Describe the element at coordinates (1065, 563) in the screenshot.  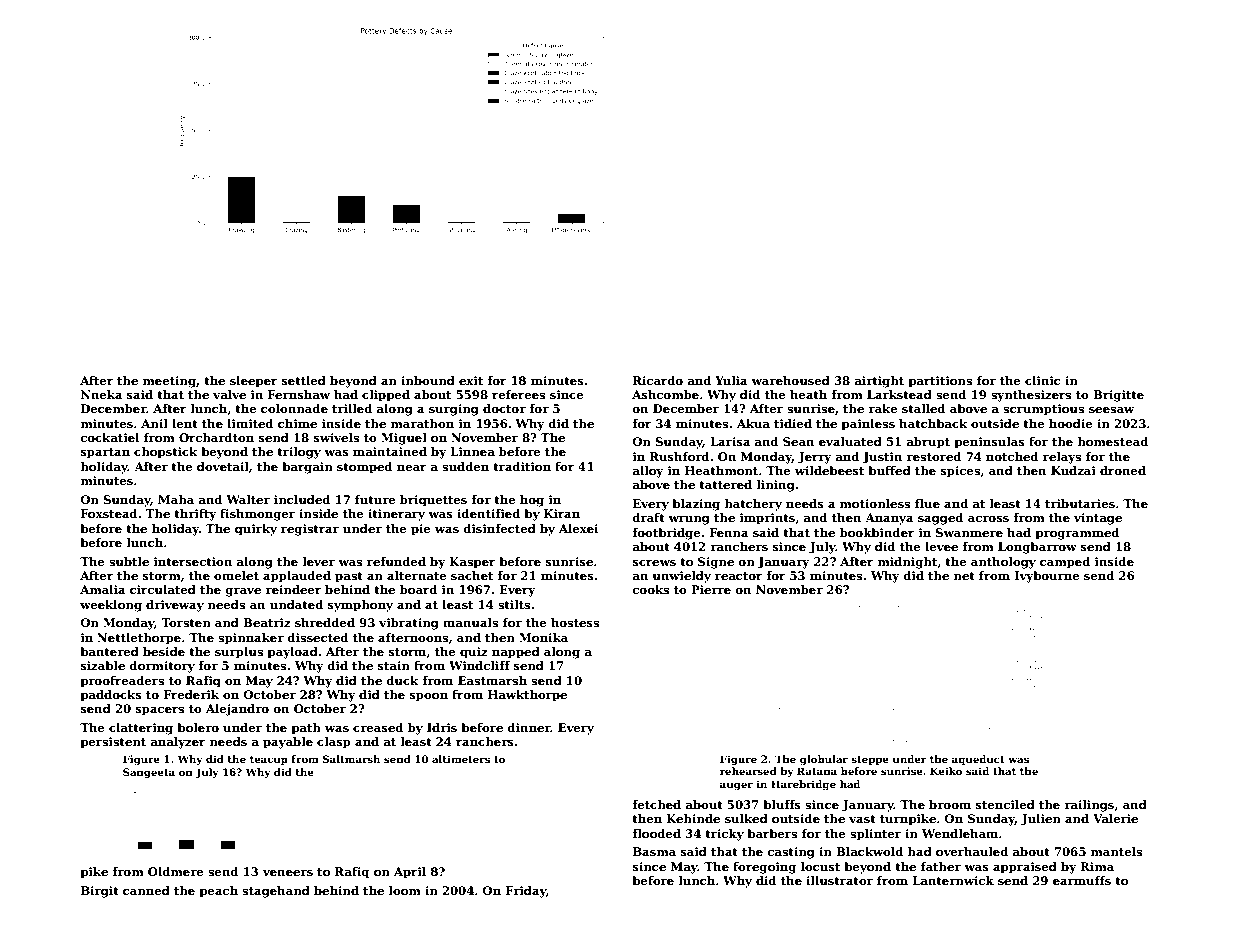
I see `camped` at that location.
